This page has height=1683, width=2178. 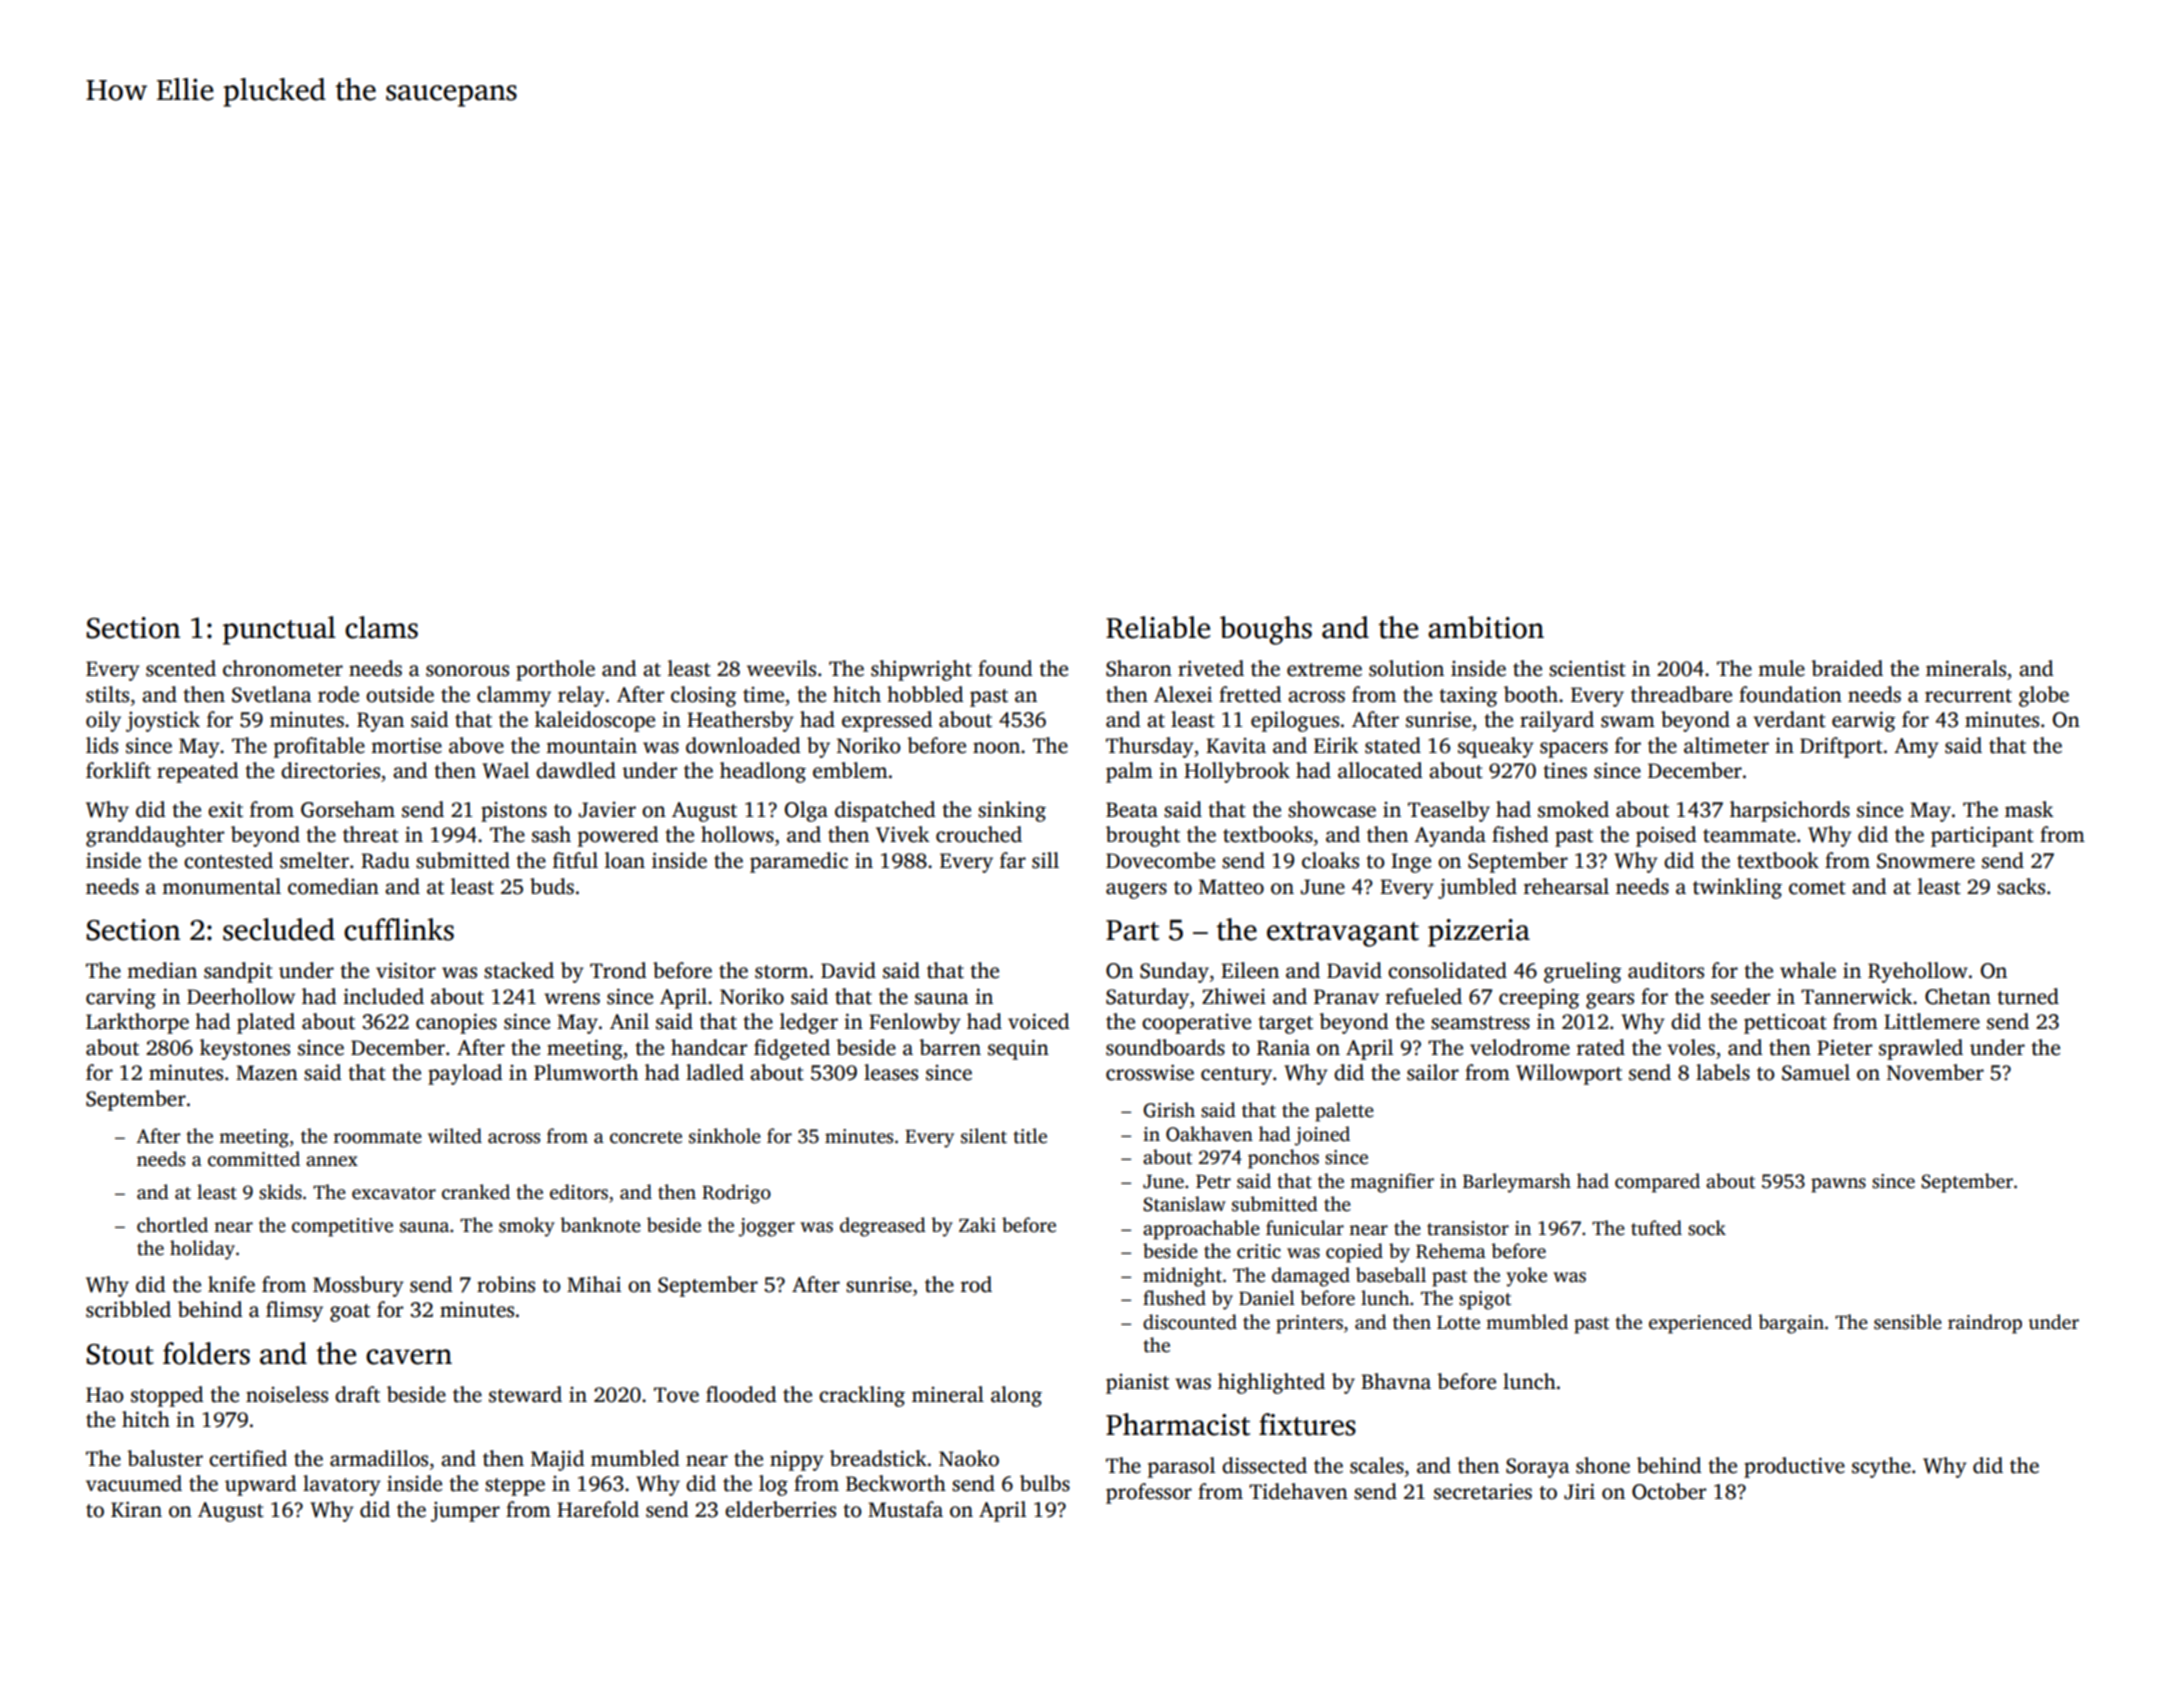 I want to click on sailor, so click(x=1433, y=1072).
